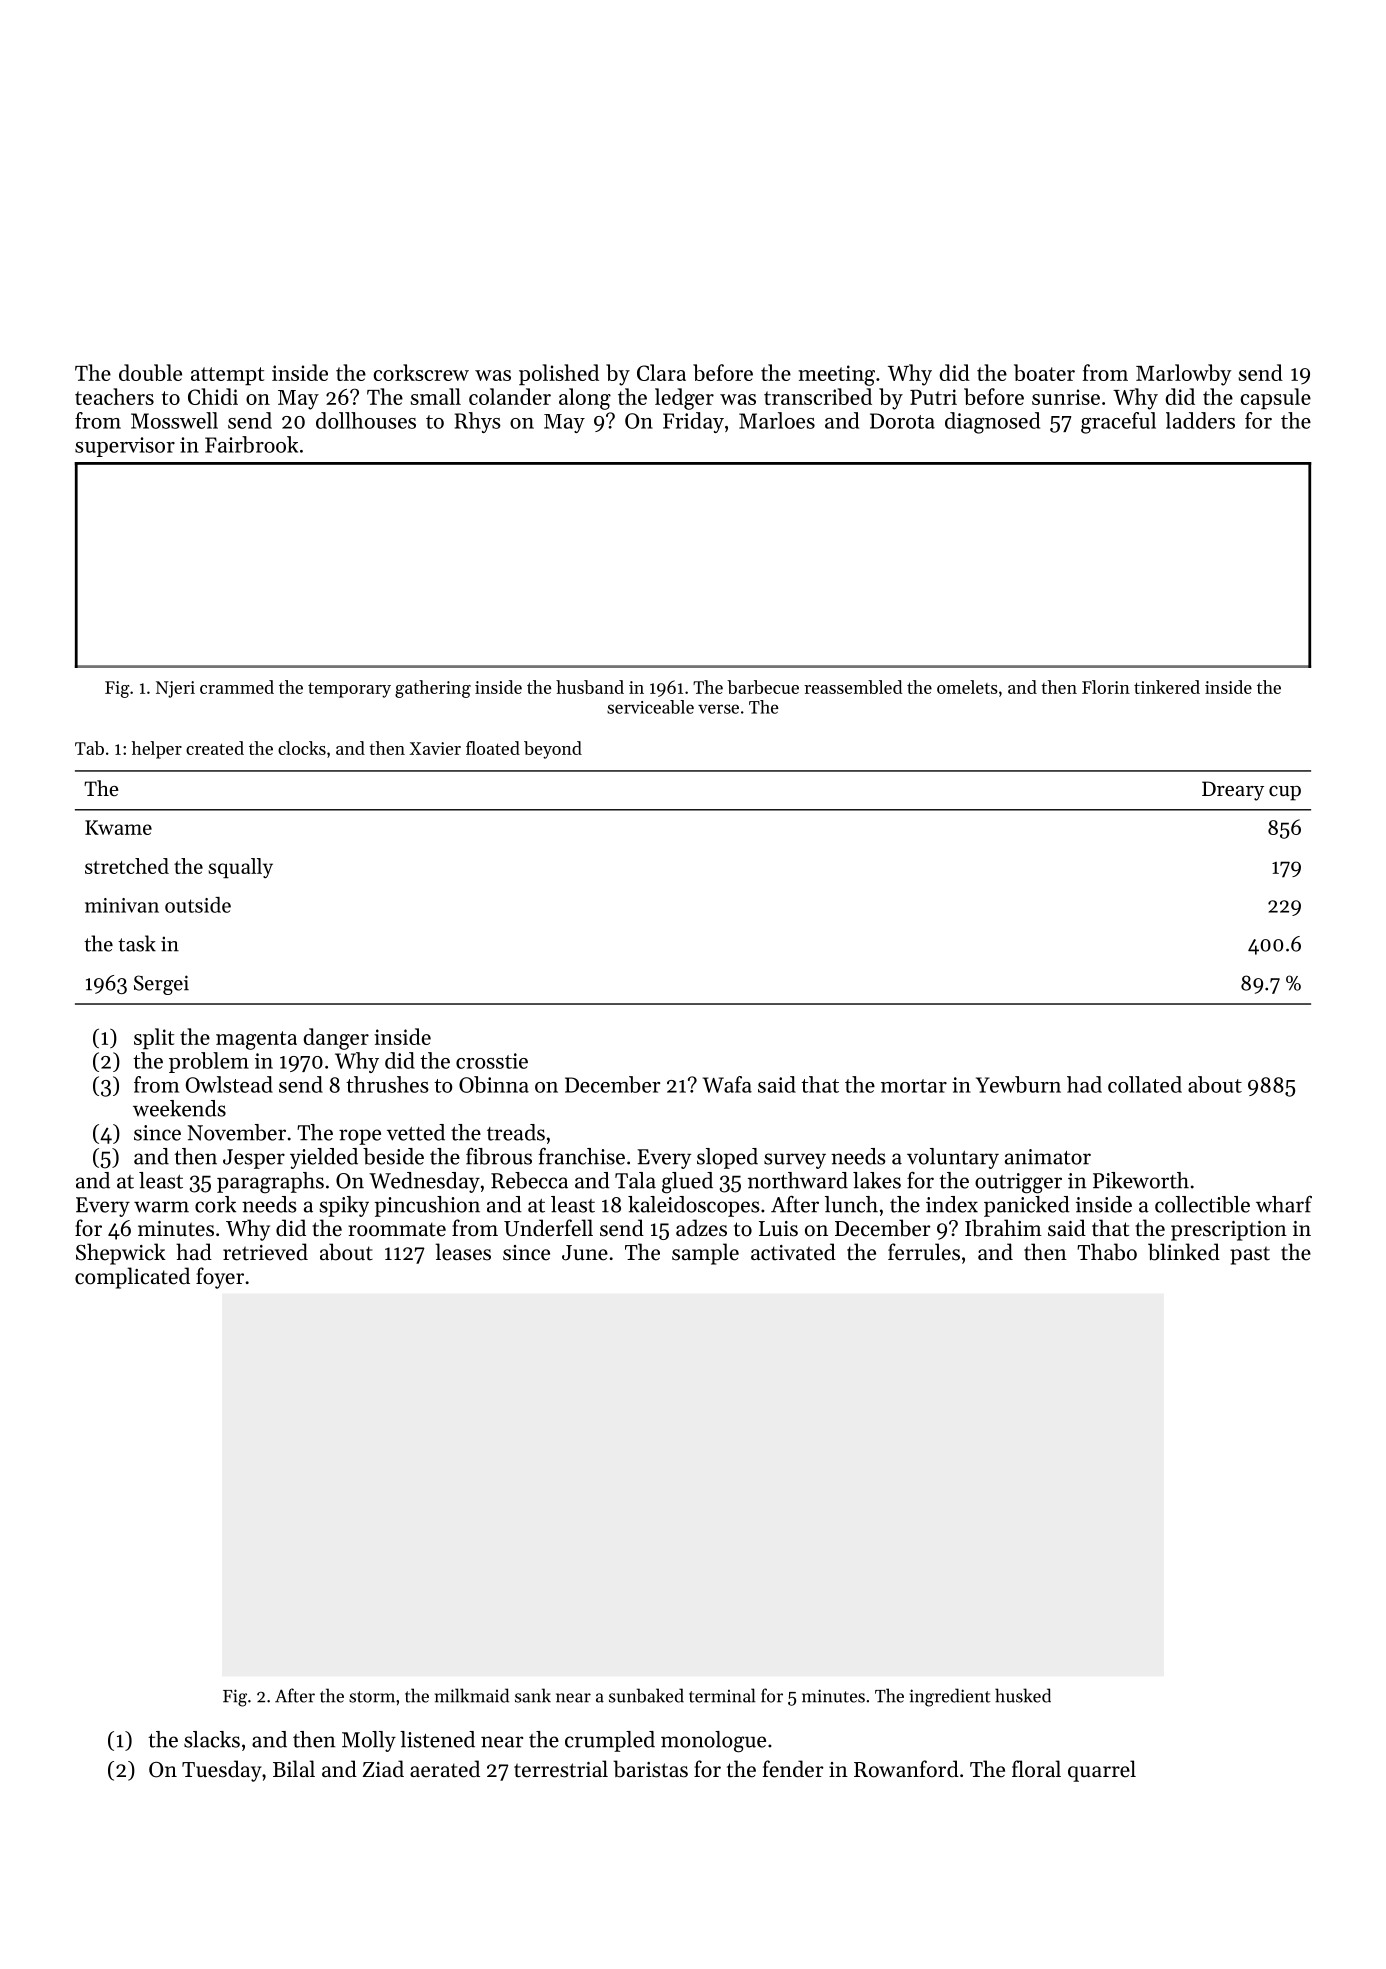 This page has height=1969, width=1386. Describe the element at coordinates (445, 1769) in the page. I see `aerated` at that location.
